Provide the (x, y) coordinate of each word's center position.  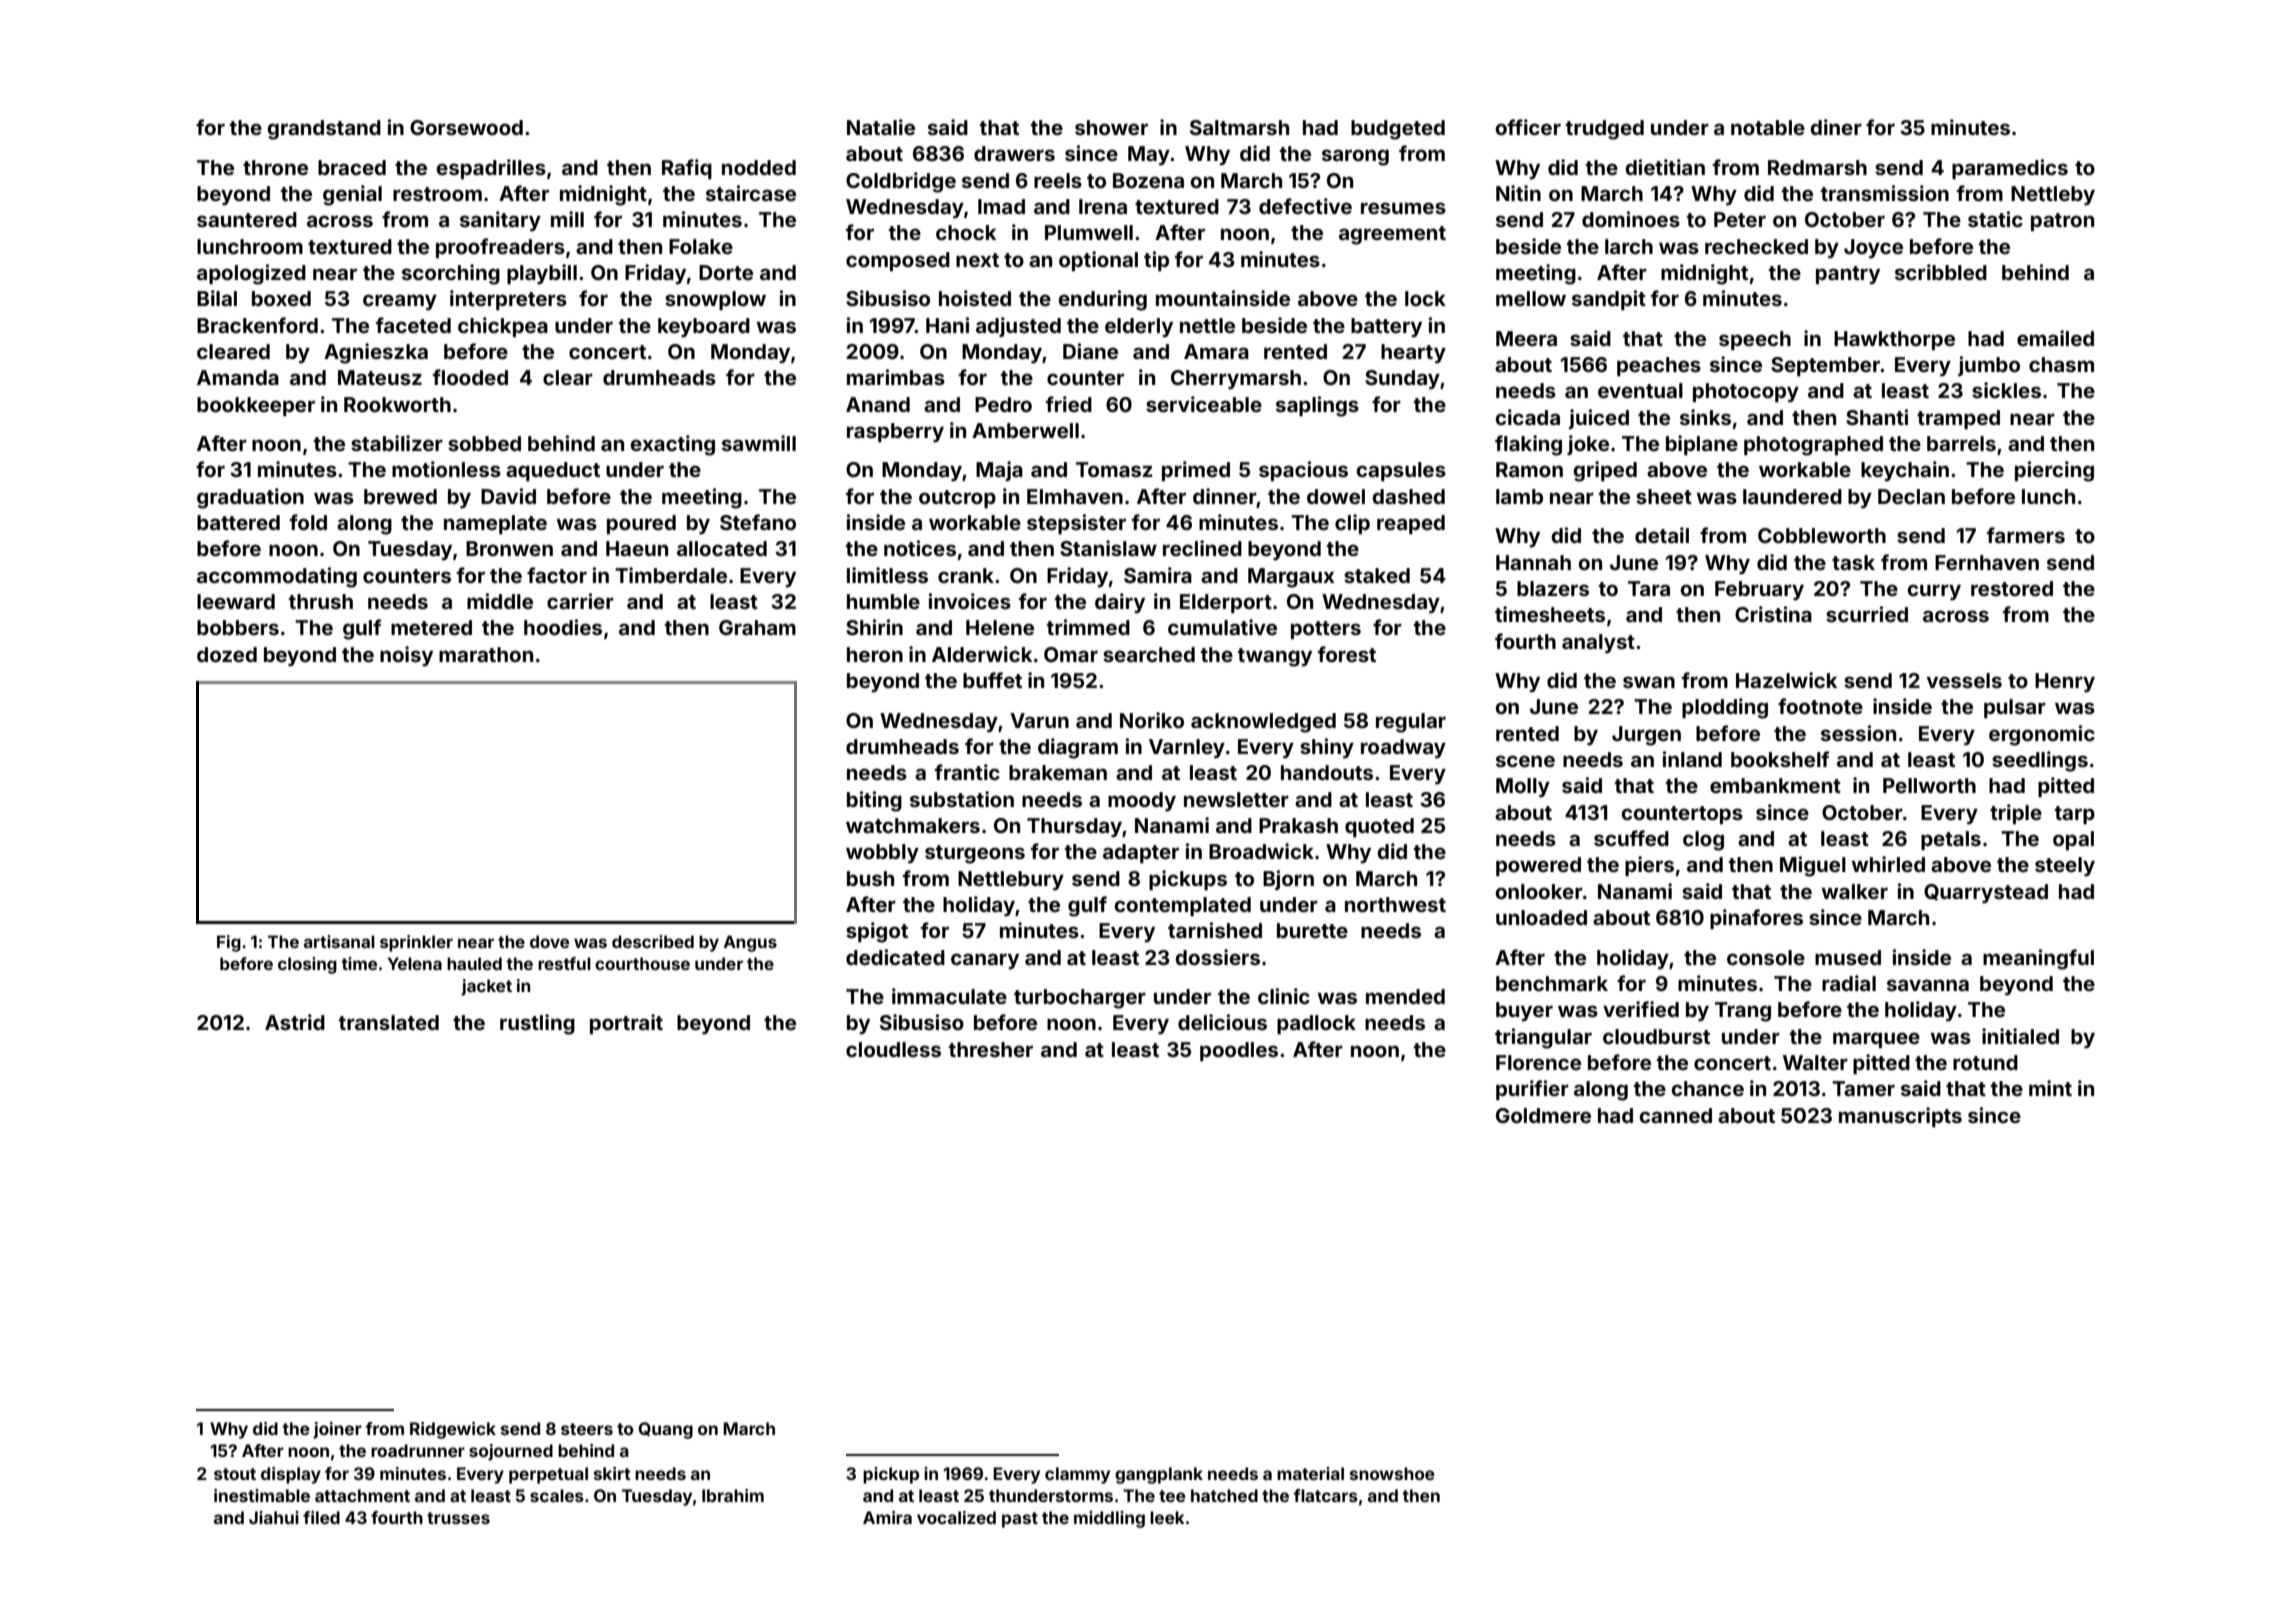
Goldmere (1543, 1115)
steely (2065, 866)
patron (2062, 222)
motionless (446, 469)
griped (1605, 471)
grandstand (324, 130)
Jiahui (274, 1517)
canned (1675, 1115)
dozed (227, 654)
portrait (626, 1024)
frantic (967, 772)
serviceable (1204, 404)
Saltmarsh (1239, 127)
